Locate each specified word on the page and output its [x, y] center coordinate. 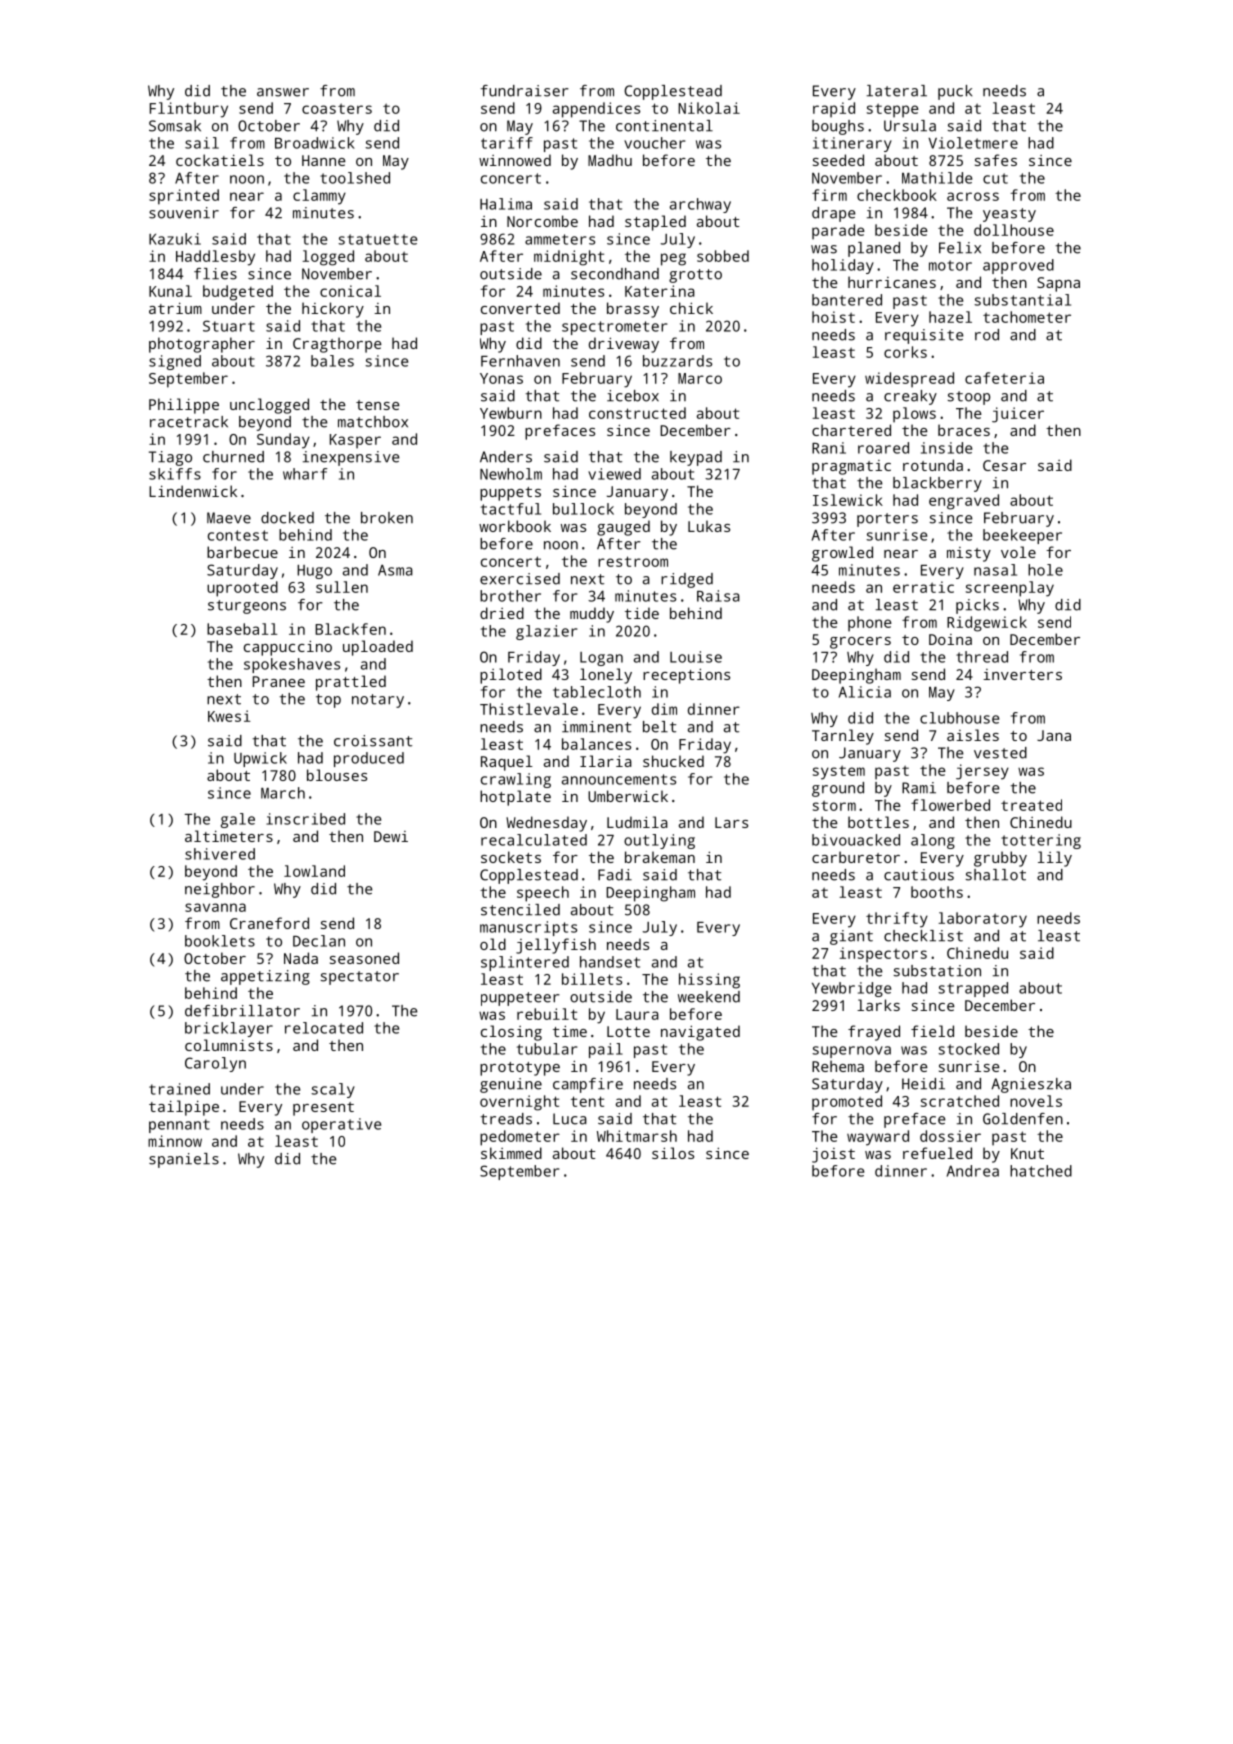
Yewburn [511, 413]
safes [996, 160]
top [328, 701]
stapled [655, 223]
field [932, 1031]
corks [905, 352]
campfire [588, 1085]
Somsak [175, 126]
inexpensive [351, 458]
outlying [659, 841]
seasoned [364, 958]
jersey [982, 772]
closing [511, 1033]
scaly [333, 1090]
